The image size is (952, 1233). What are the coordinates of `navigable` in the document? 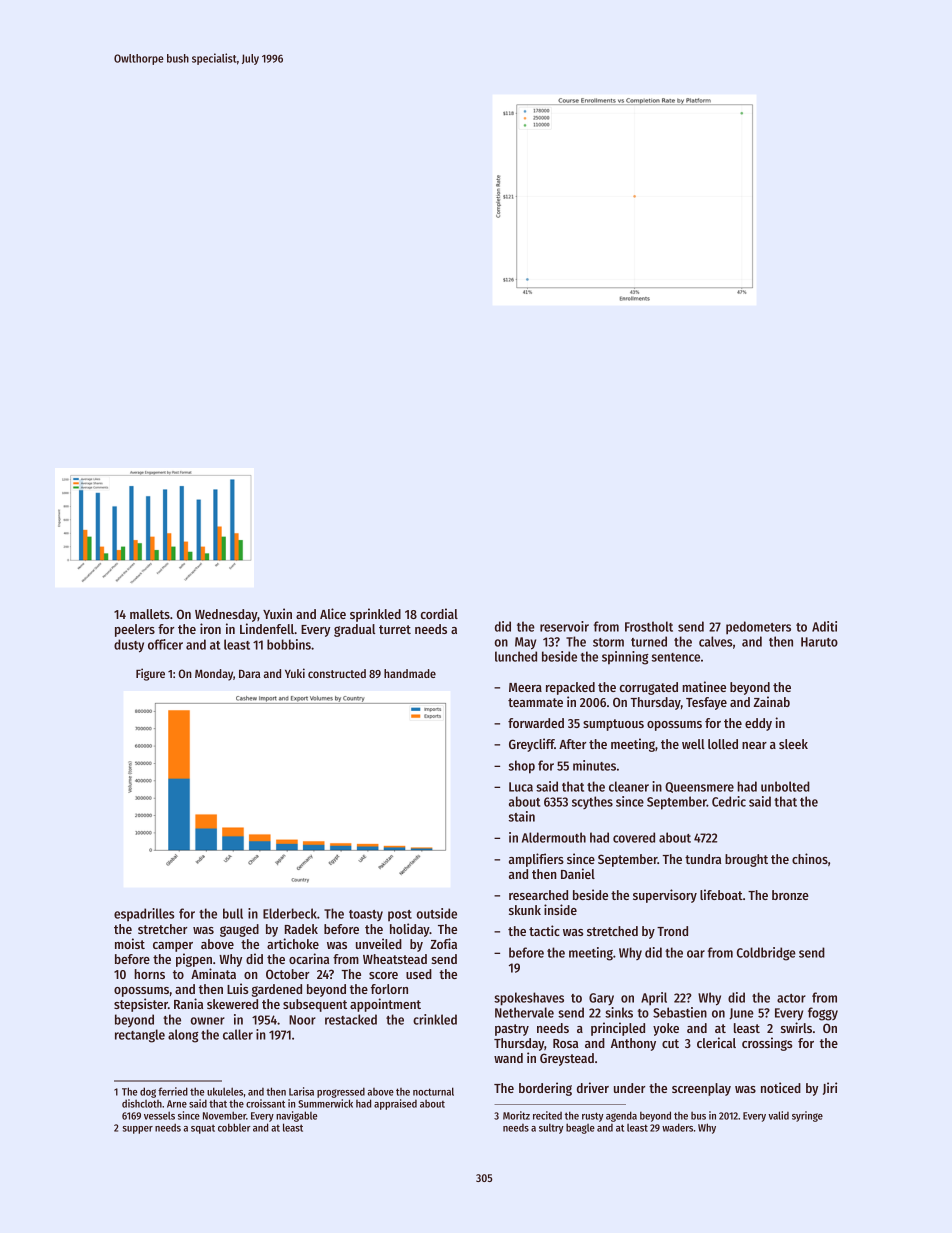 It's located at (296, 1116).
